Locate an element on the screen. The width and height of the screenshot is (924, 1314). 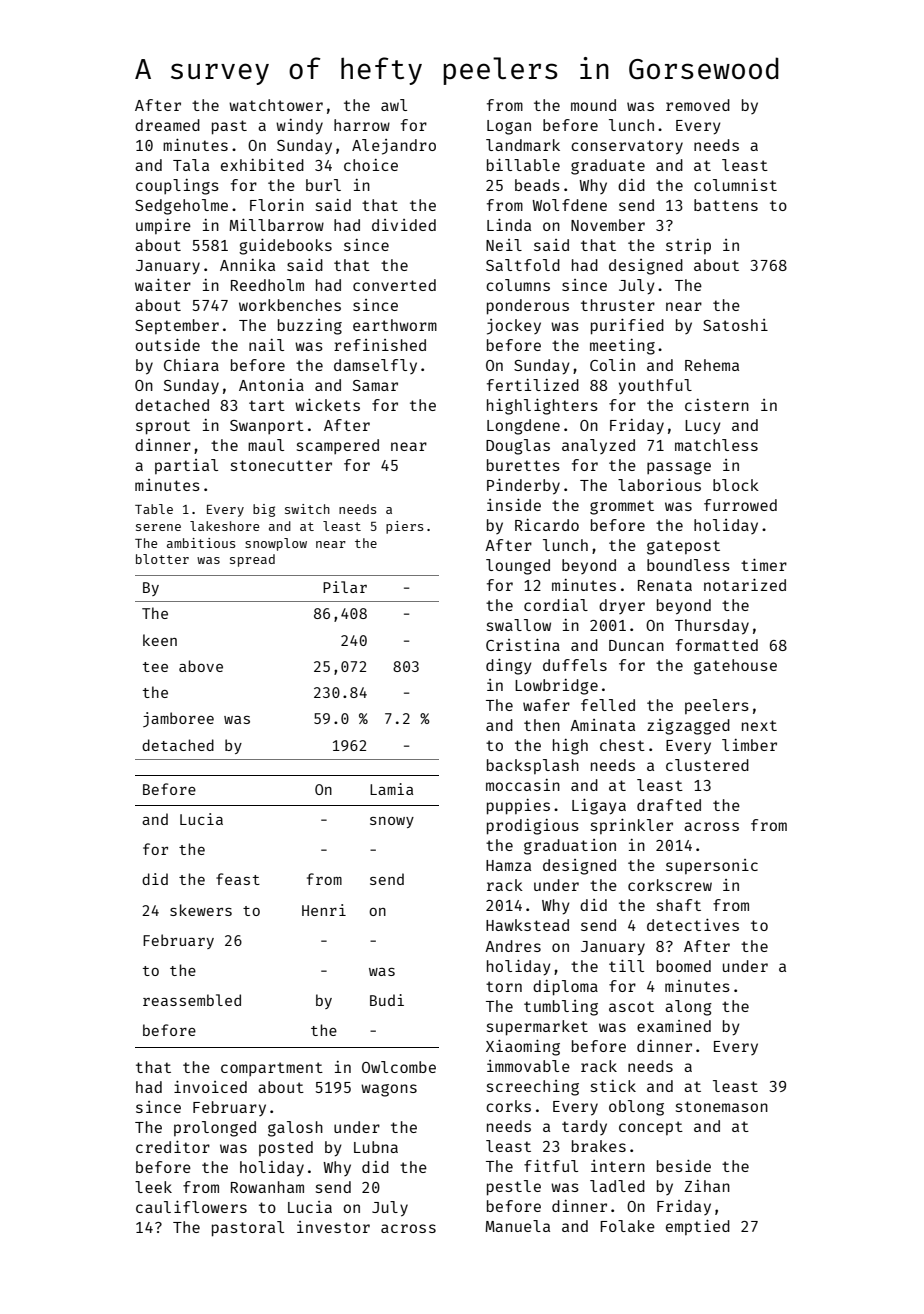
stonecutter is located at coordinates (281, 465).
